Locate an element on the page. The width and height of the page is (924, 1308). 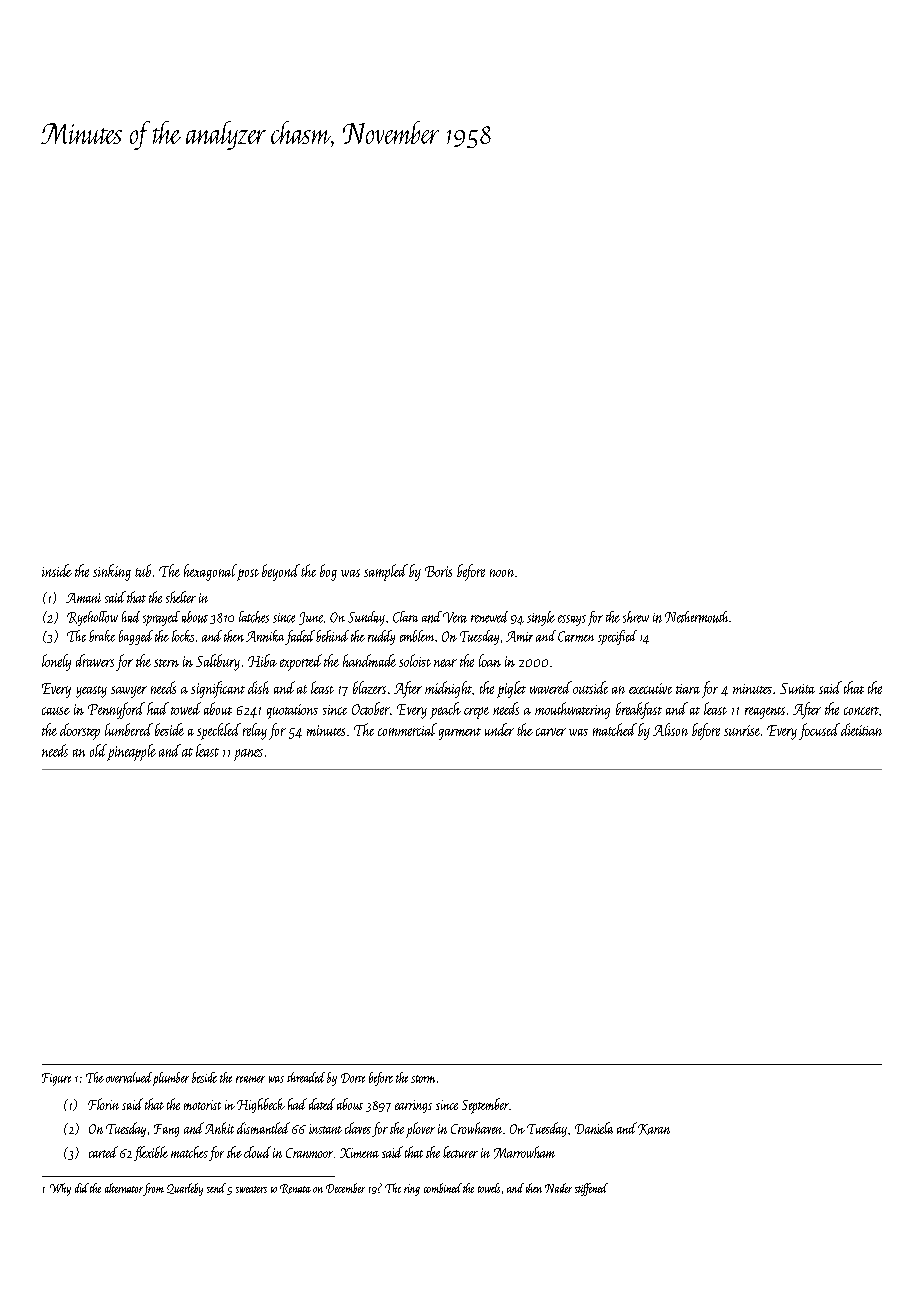
shrew is located at coordinates (636, 617).
